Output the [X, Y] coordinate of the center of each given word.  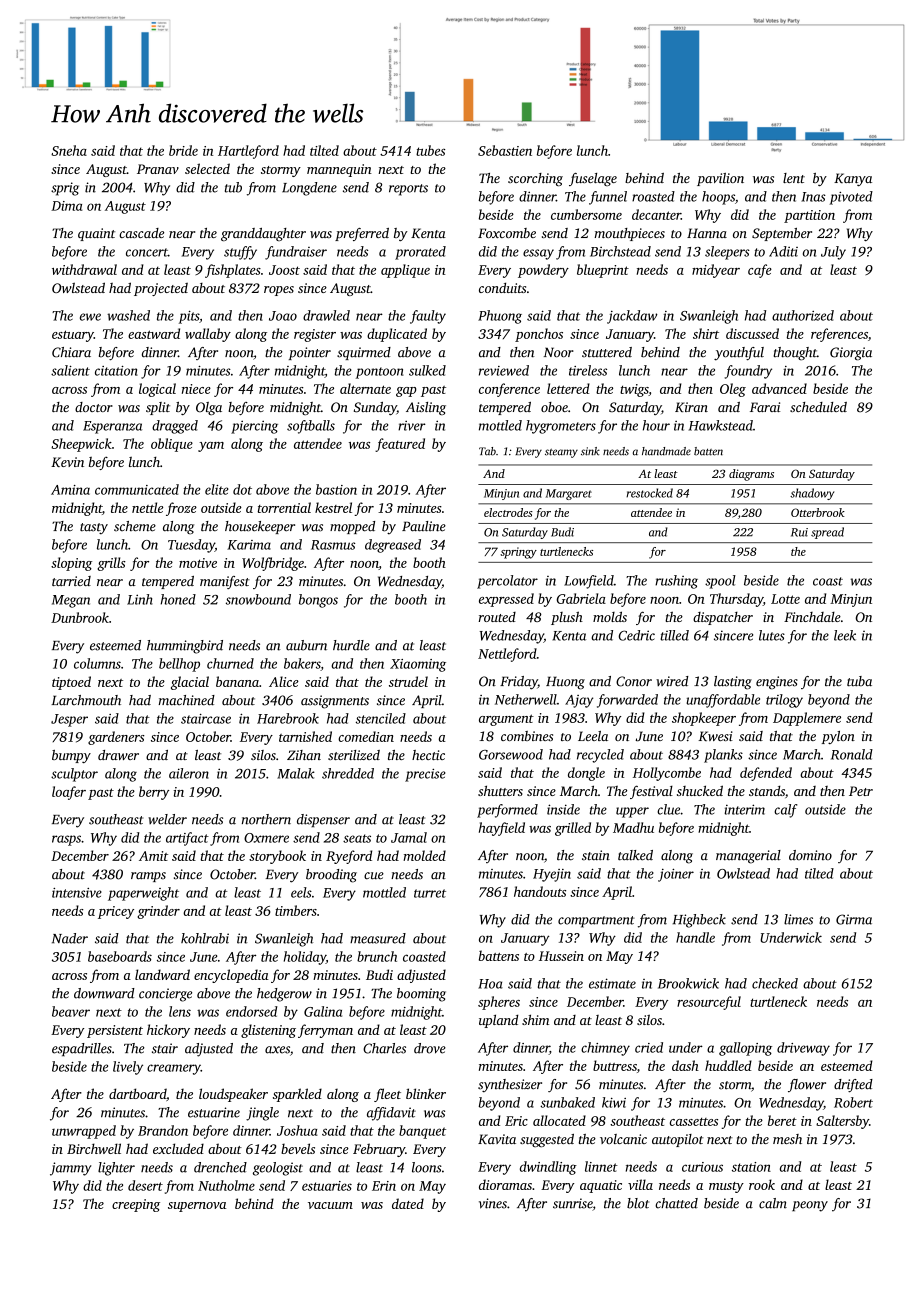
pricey [116, 912]
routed [497, 617]
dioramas [505, 1184]
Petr [861, 791]
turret [430, 893]
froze [181, 509]
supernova [197, 1207]
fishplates [233, 271]
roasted [653, 196]
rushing [676, 582]
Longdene [309, 189]
